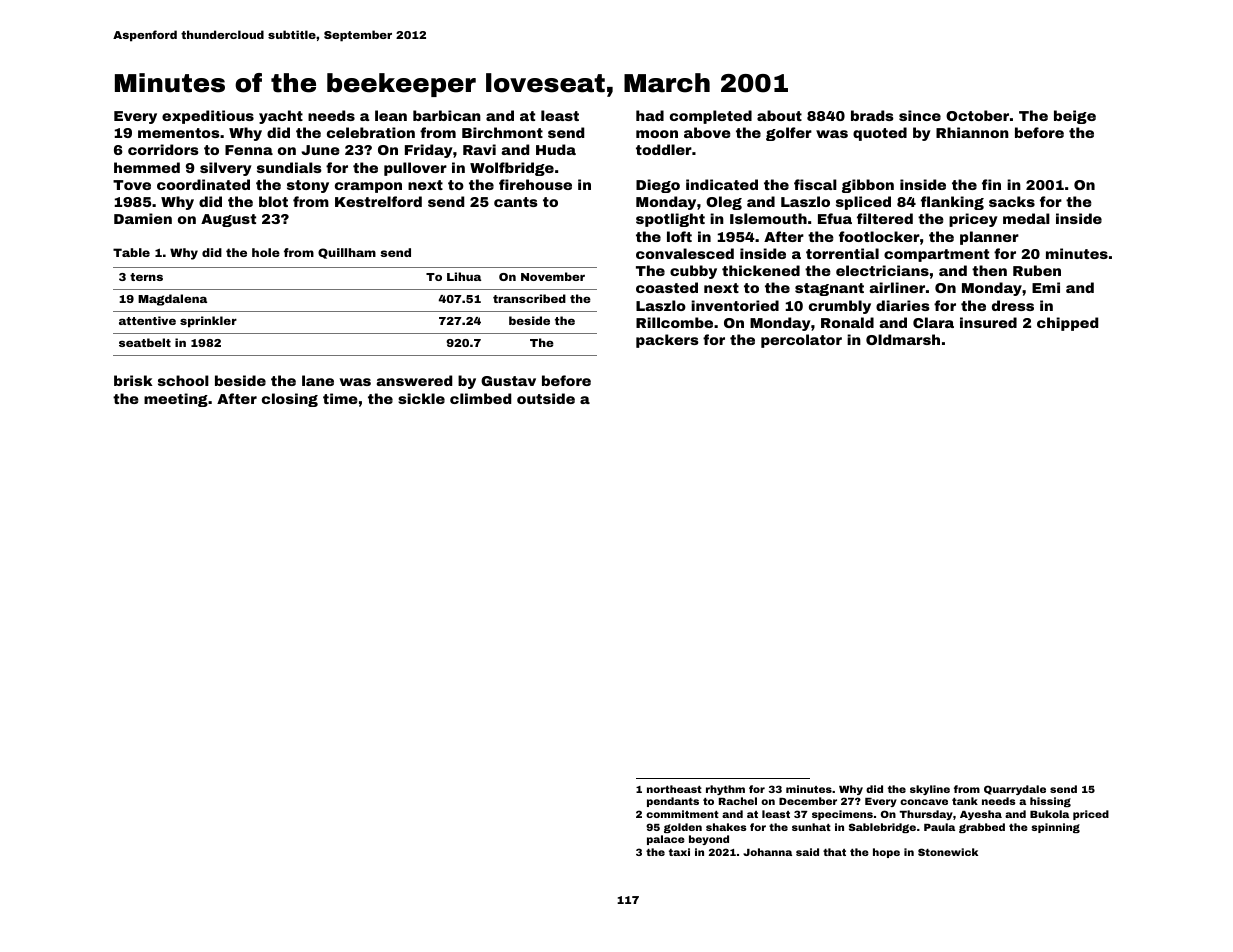 This document has width=1233, height=952. What do you see at coordinates (666, 840) in the document?
I see `palace` at bounding box center [666, 840].
